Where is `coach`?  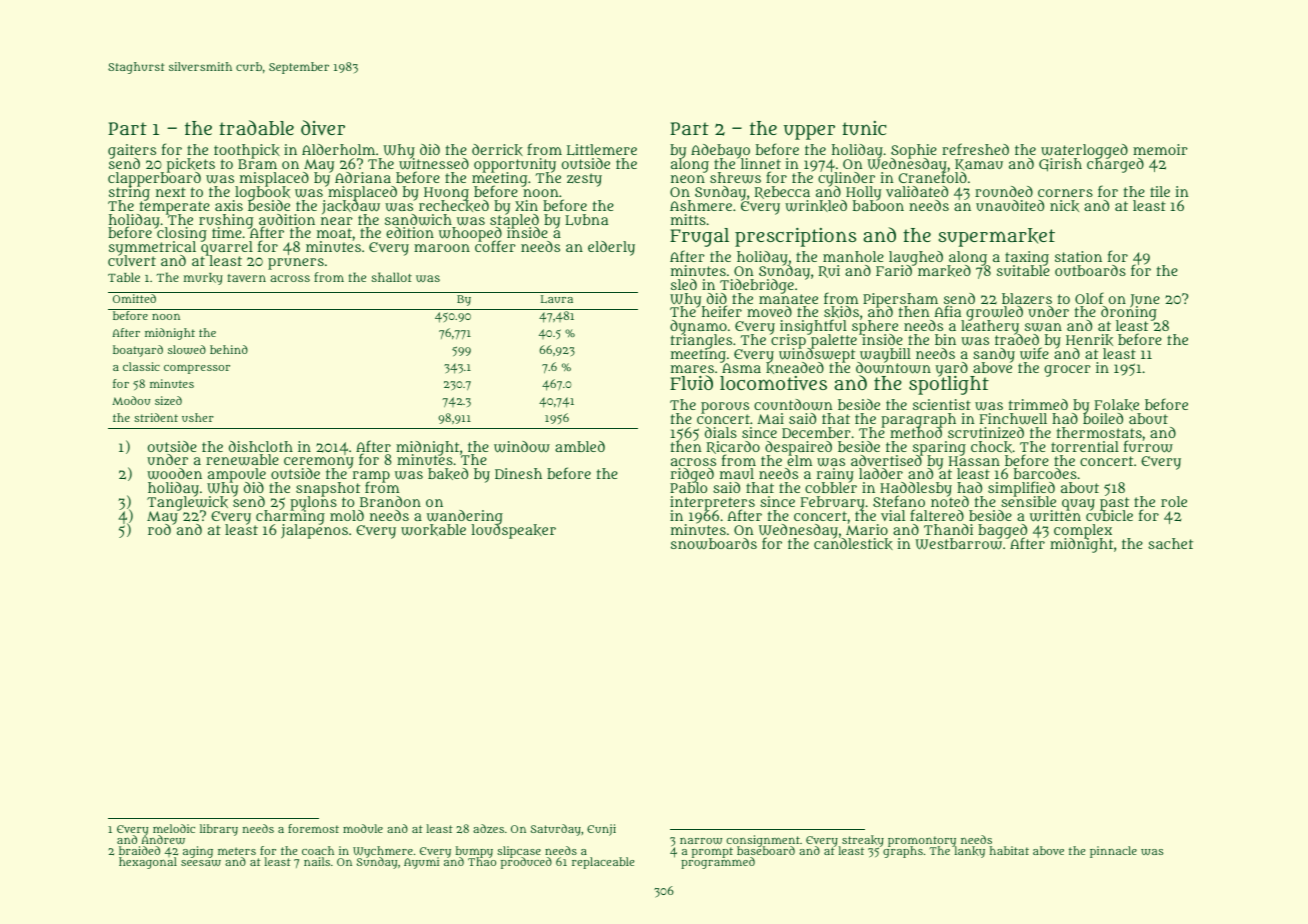 coach is located at coordinates (318, 850).
